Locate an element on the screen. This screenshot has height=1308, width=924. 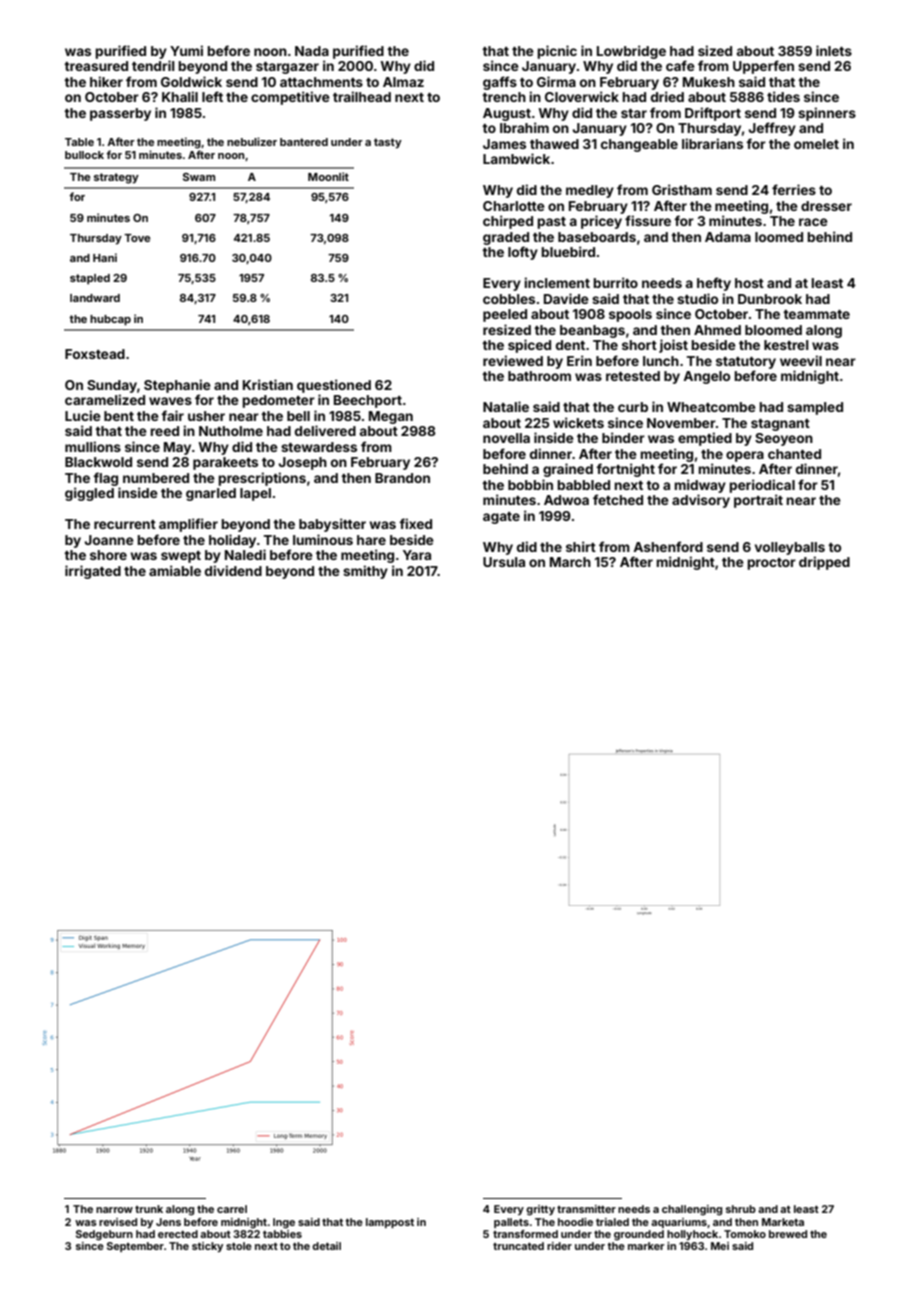
narrow is located at coordinates (114, 1210).
